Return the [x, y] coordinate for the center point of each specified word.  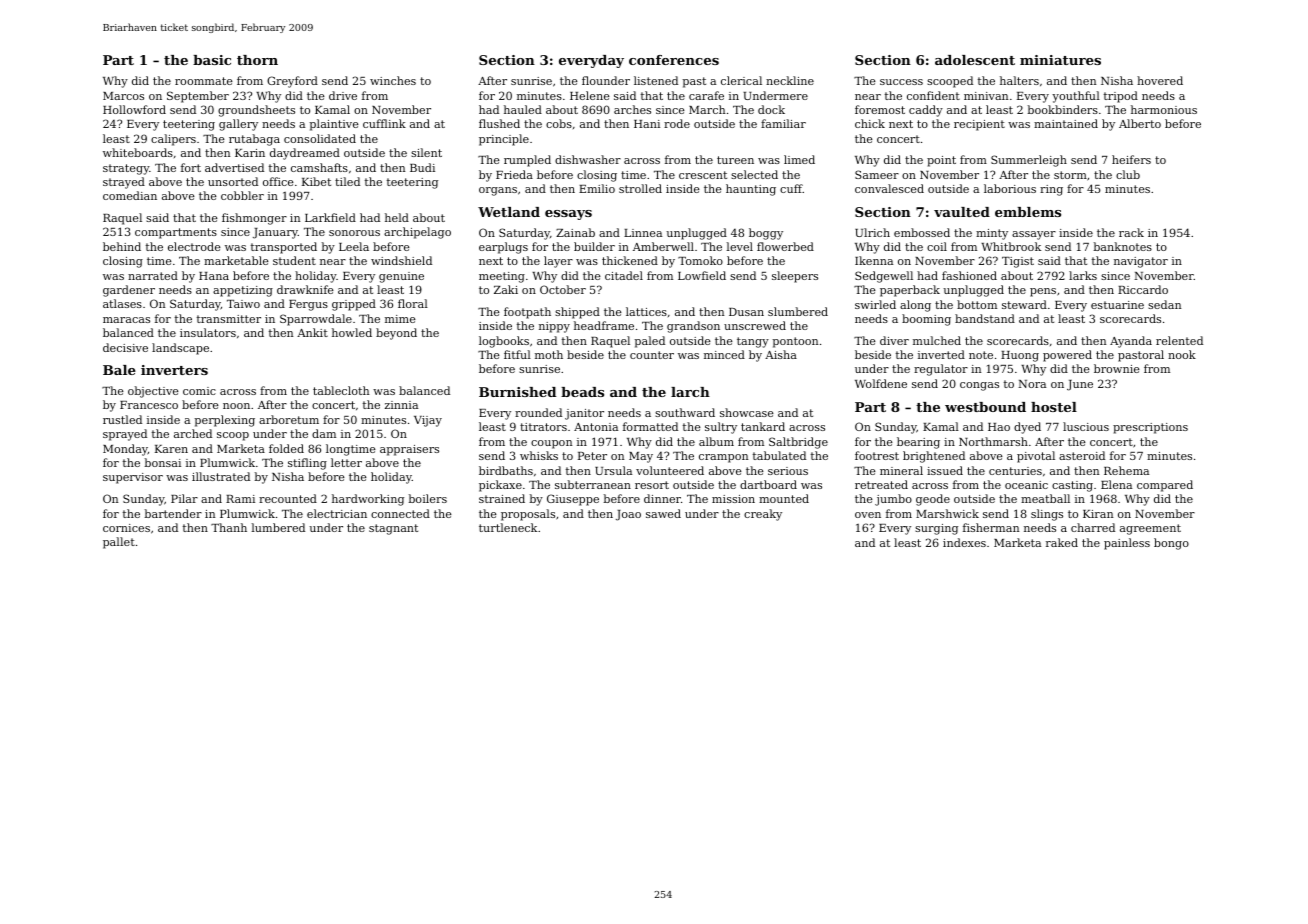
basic [212, 60]
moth [549, 354]
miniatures [1060, 60]
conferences [674, 60]
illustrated [221, 476]
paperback [910, 291]
